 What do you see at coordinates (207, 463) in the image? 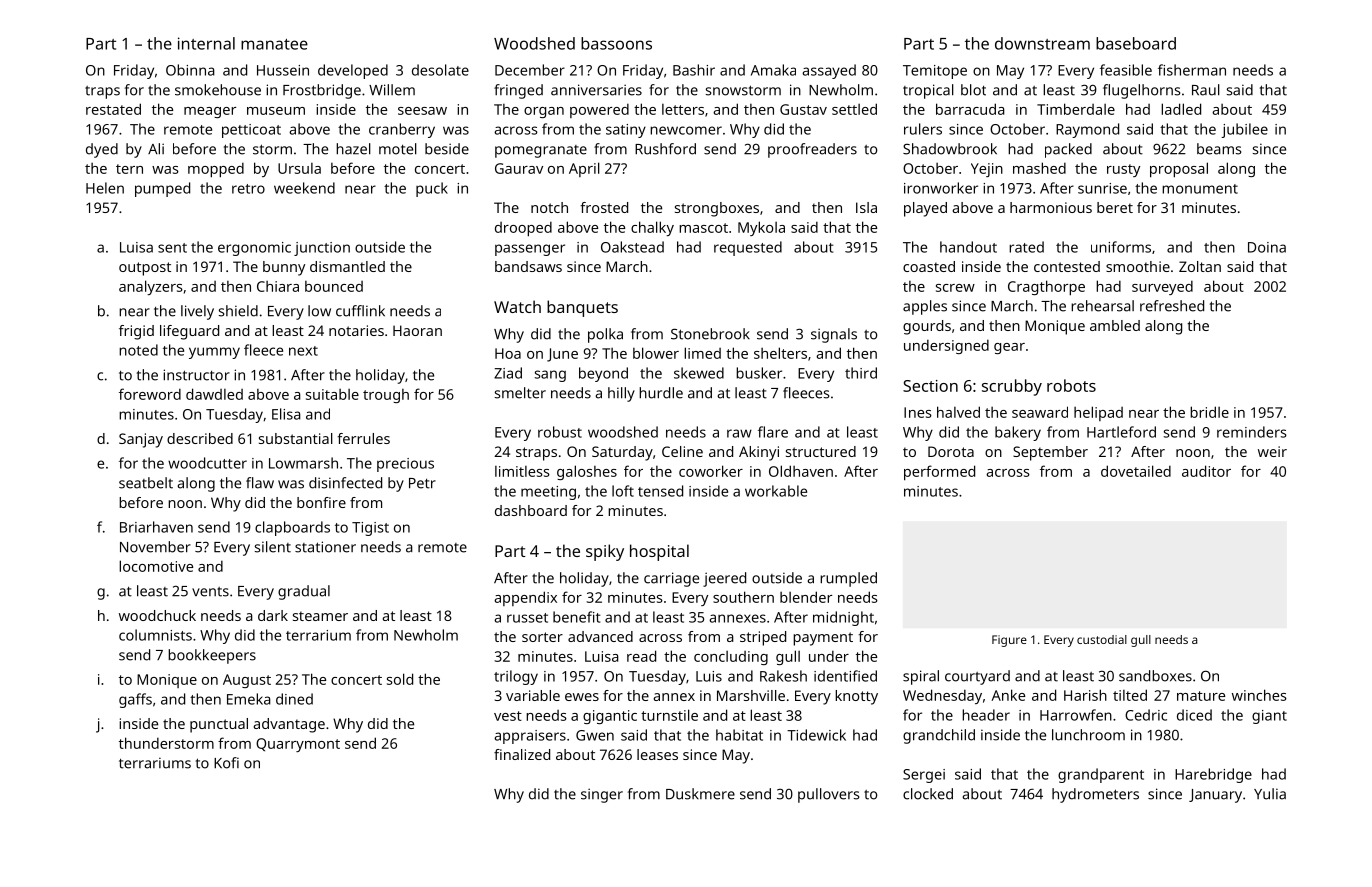
I see `woodcutter` at bounding box center [207, 463].
